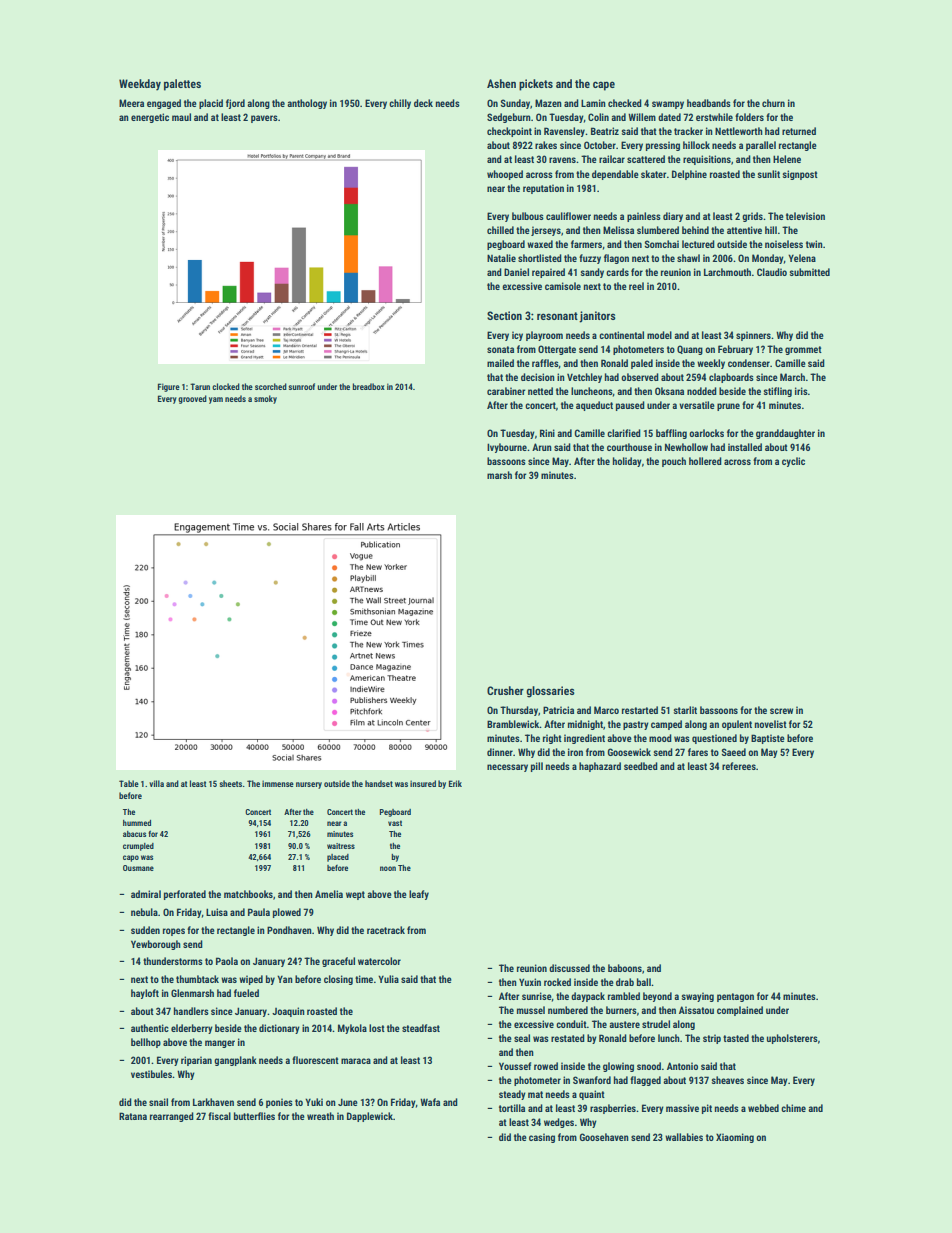 The height and width of the page is (1233, 952). I want to click on referees, so click(739, 766).
